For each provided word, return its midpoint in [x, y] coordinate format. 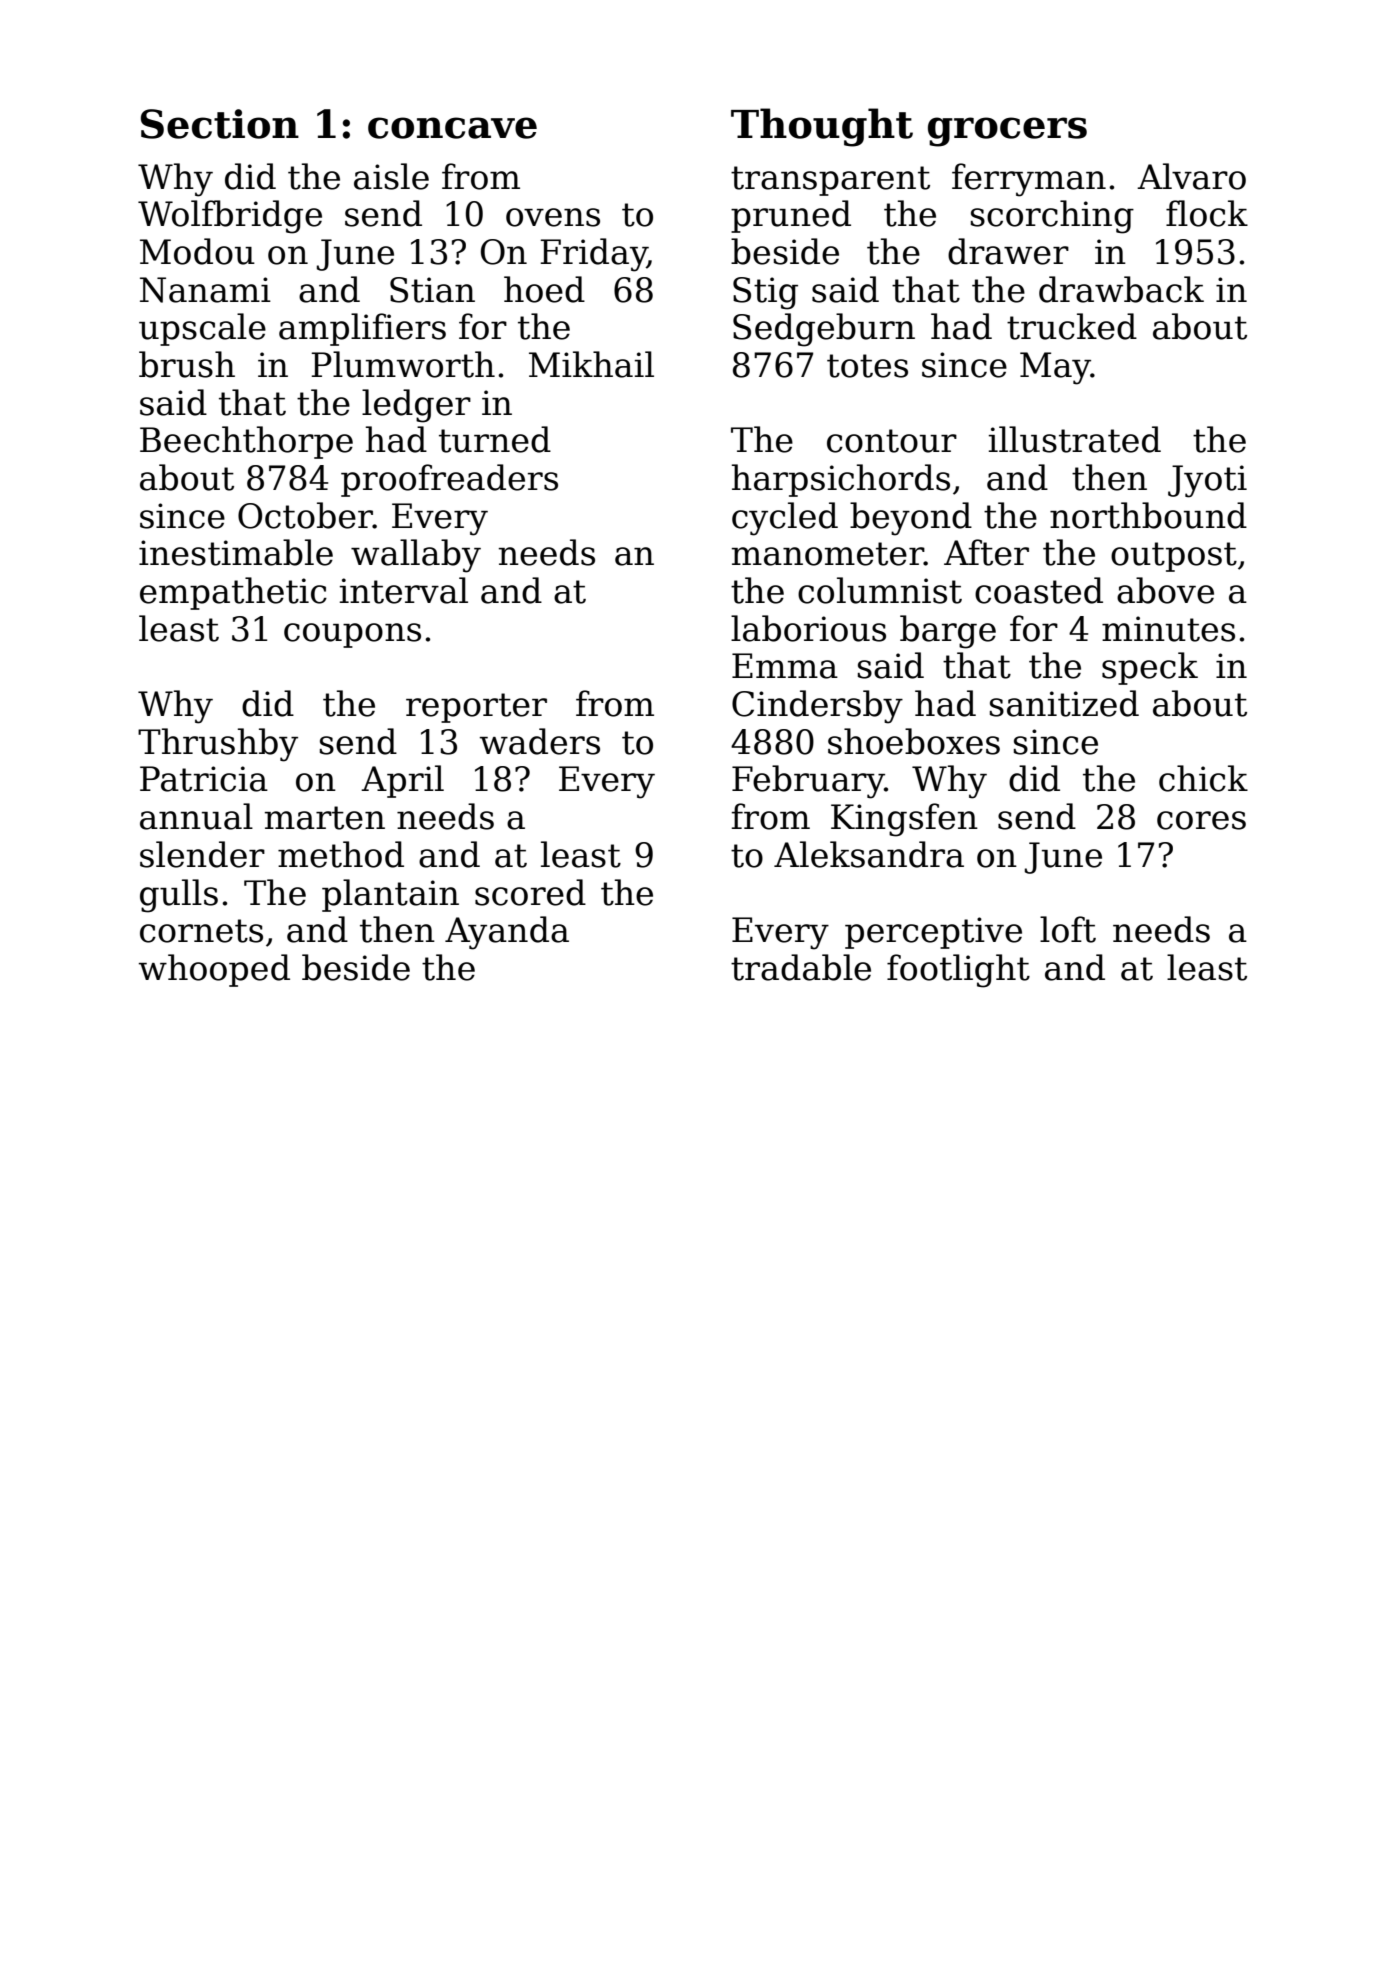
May [1055, 368]
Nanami [205, 290]
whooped [214, 970]
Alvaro [1191, 176]
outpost [1174, 557]
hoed [544, 289]
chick [1203, 778]
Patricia [204, 779]
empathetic [233, 593]
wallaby [416, 556]
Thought [822, 127]
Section [220, 124]
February [808, 782]
